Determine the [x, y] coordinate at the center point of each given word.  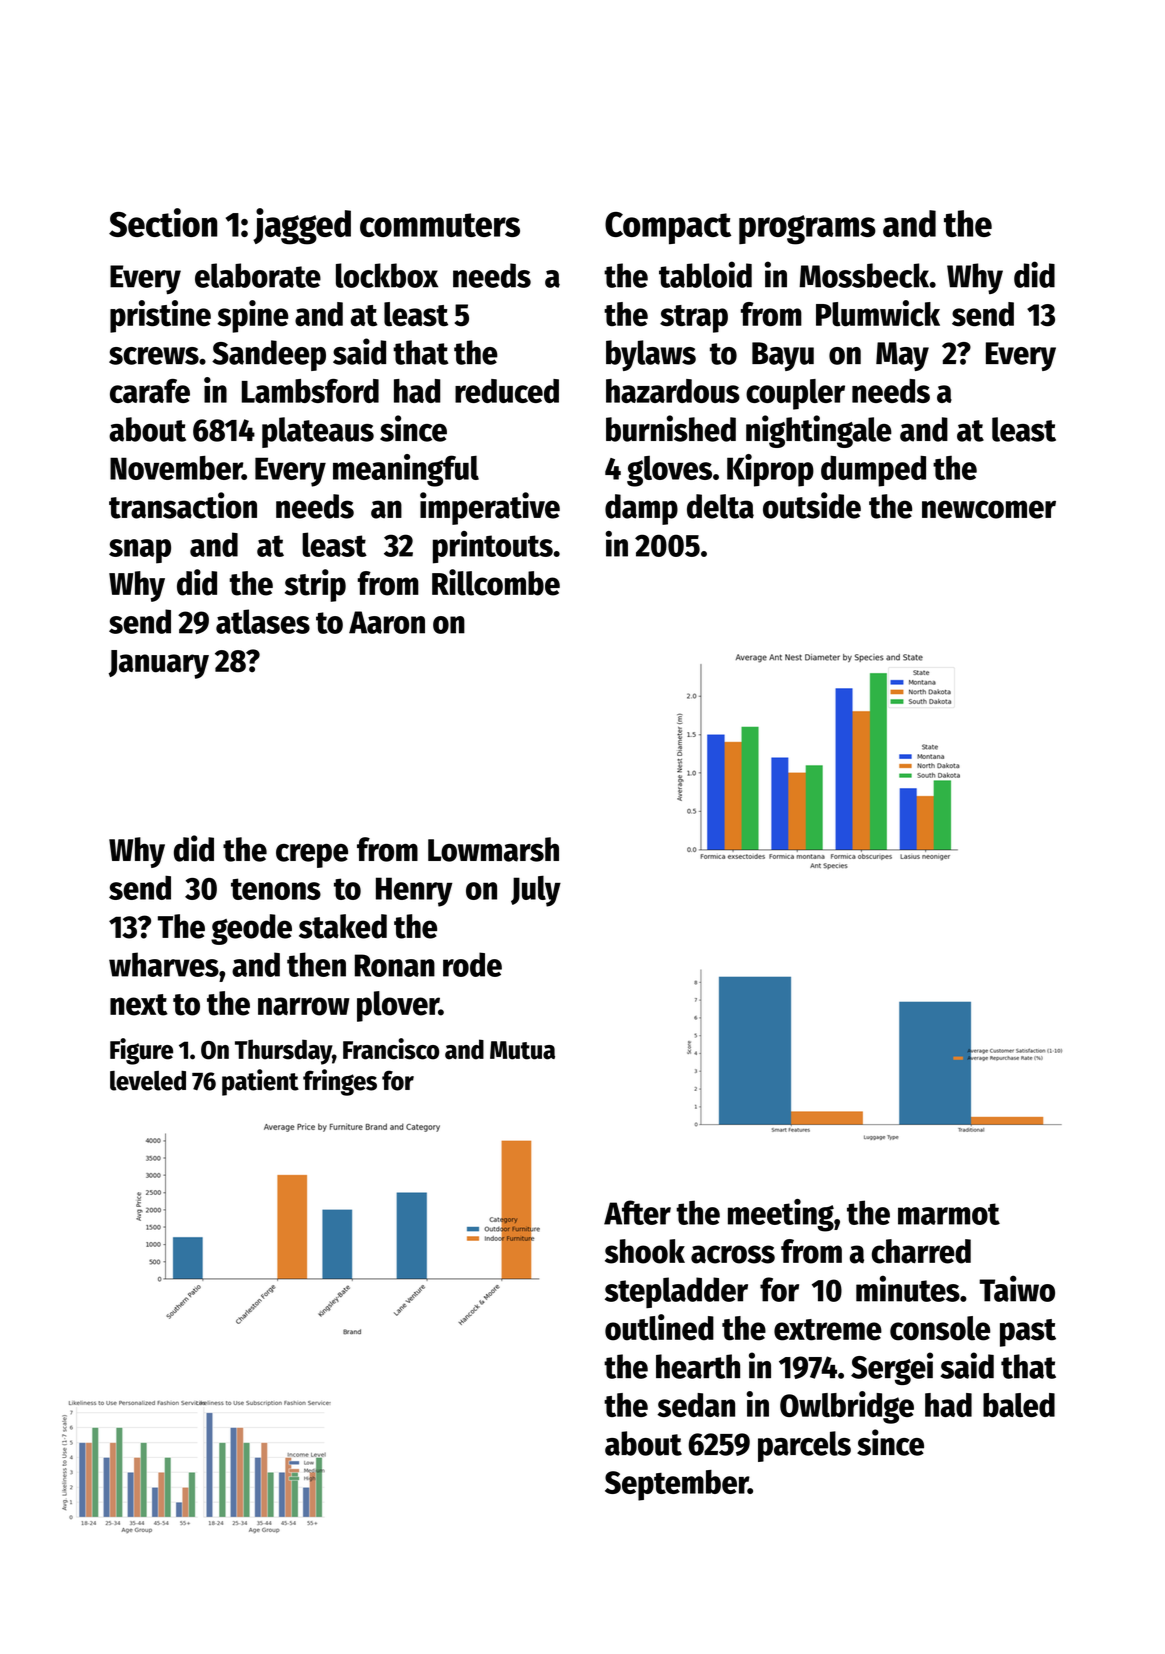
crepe [312, 856]
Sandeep [269, 355]
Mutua [522, 1050]
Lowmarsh [493, 849]
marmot [949, 1214]
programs [807, 230]
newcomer [989, 509]
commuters [440, 225]
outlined [659, 1327]
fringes [340, 1082]
